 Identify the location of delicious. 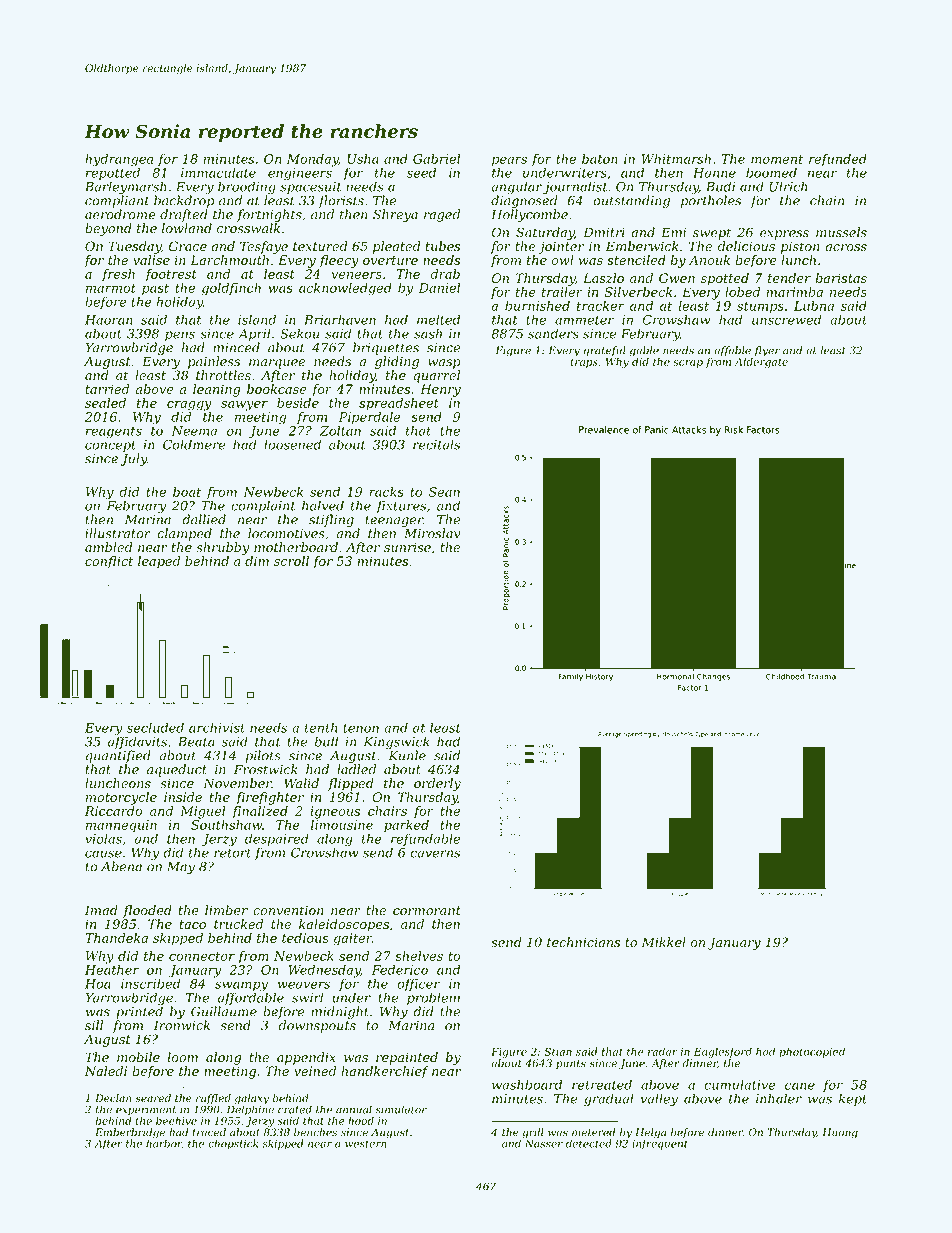
(746, 246).
